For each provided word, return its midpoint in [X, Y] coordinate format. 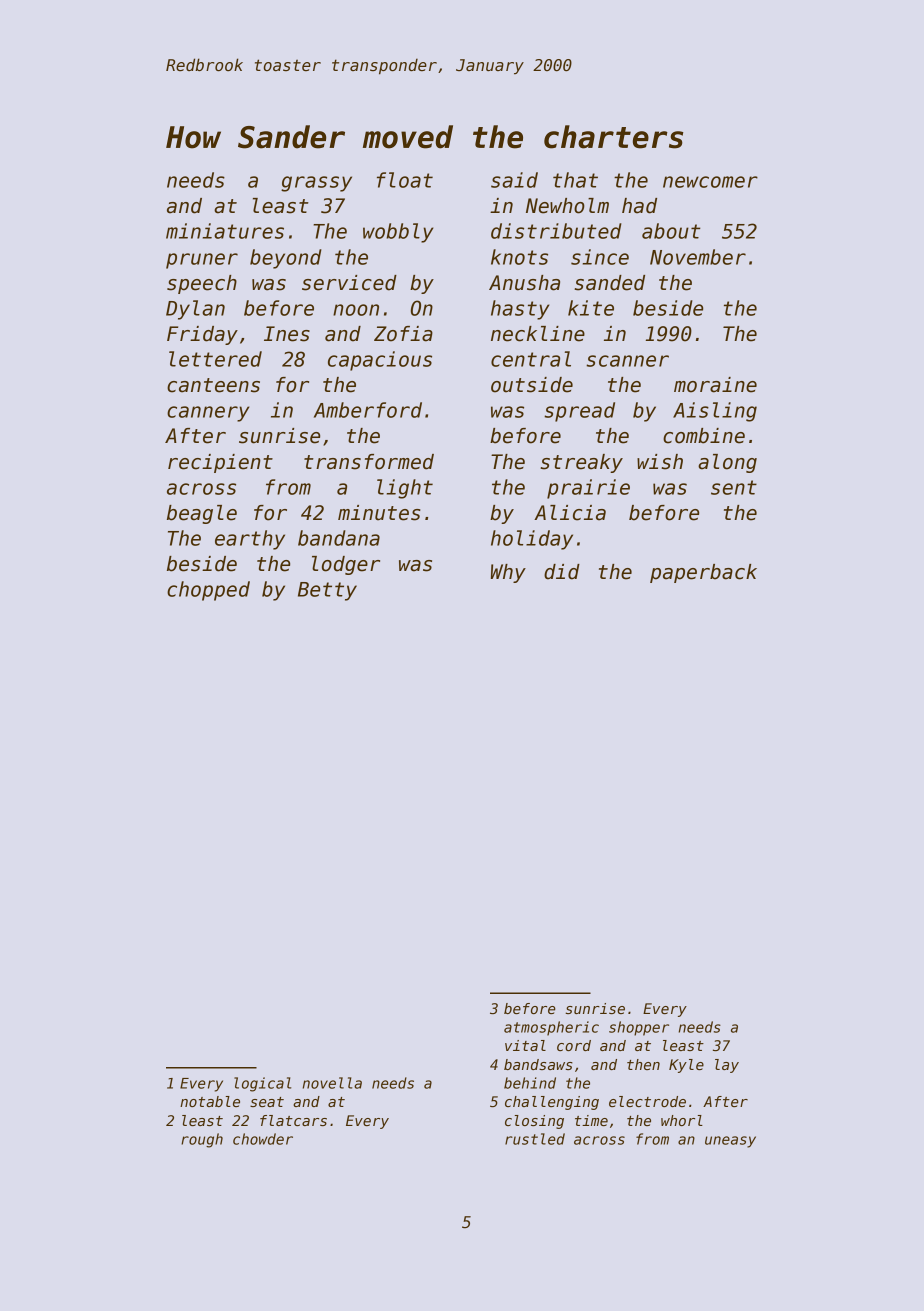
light [405, 489]
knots [519, 257]
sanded [609, 283]
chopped [208, 591]
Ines [287, 334]
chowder [263, 1139]
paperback [703, 573]
